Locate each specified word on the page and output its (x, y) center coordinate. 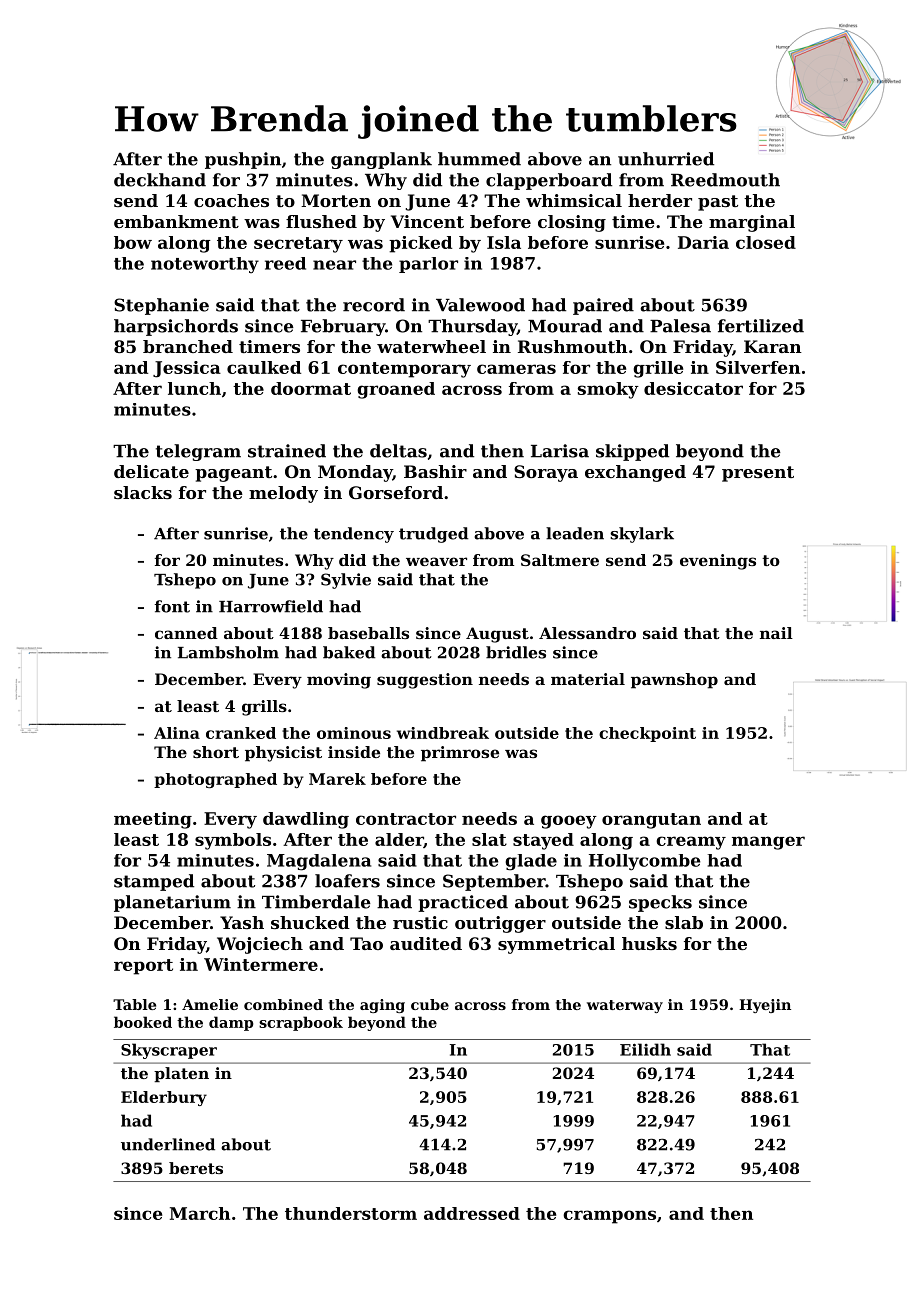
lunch (194, 388)
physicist (283, 754)
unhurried (666, 159)
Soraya (546, 473)
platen (181, 1074)
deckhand (160, 180)
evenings (718, 562)
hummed (479, 159)
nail (776, 633)
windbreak (443, 733)
